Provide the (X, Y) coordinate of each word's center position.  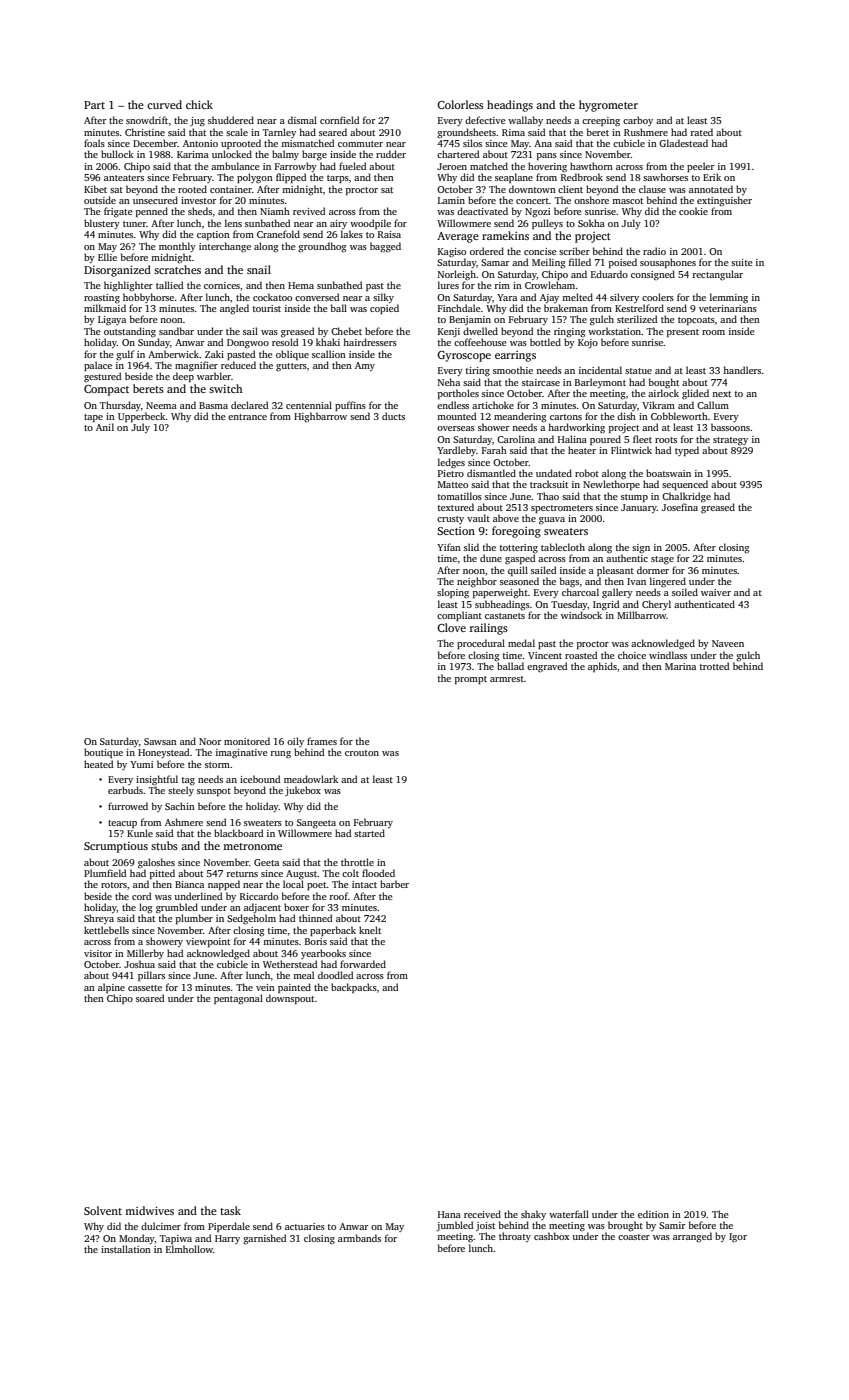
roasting (102, 299)
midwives (149, 1210)
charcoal (580, 592)
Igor (738, 1238)
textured (456, 507)
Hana (449, 1214)
